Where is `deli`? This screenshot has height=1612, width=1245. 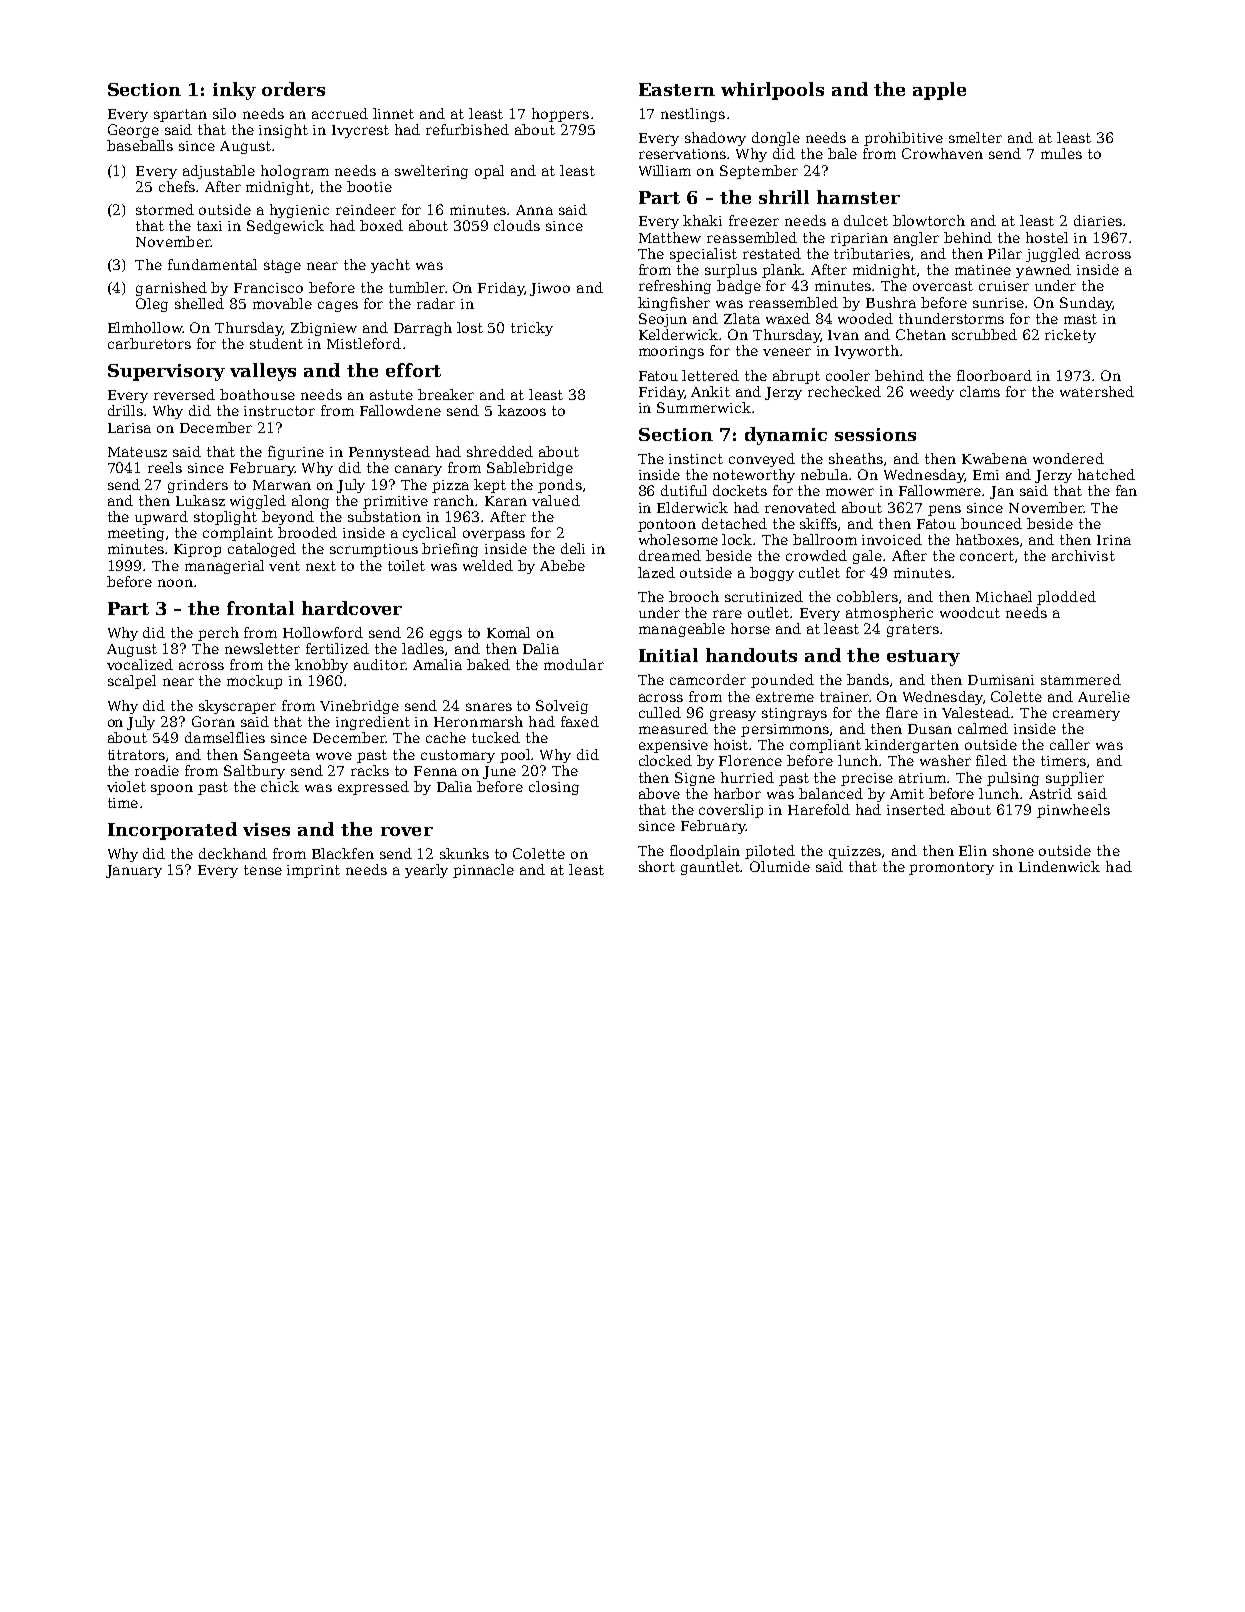 deli is located at coordinates (573, 548).
